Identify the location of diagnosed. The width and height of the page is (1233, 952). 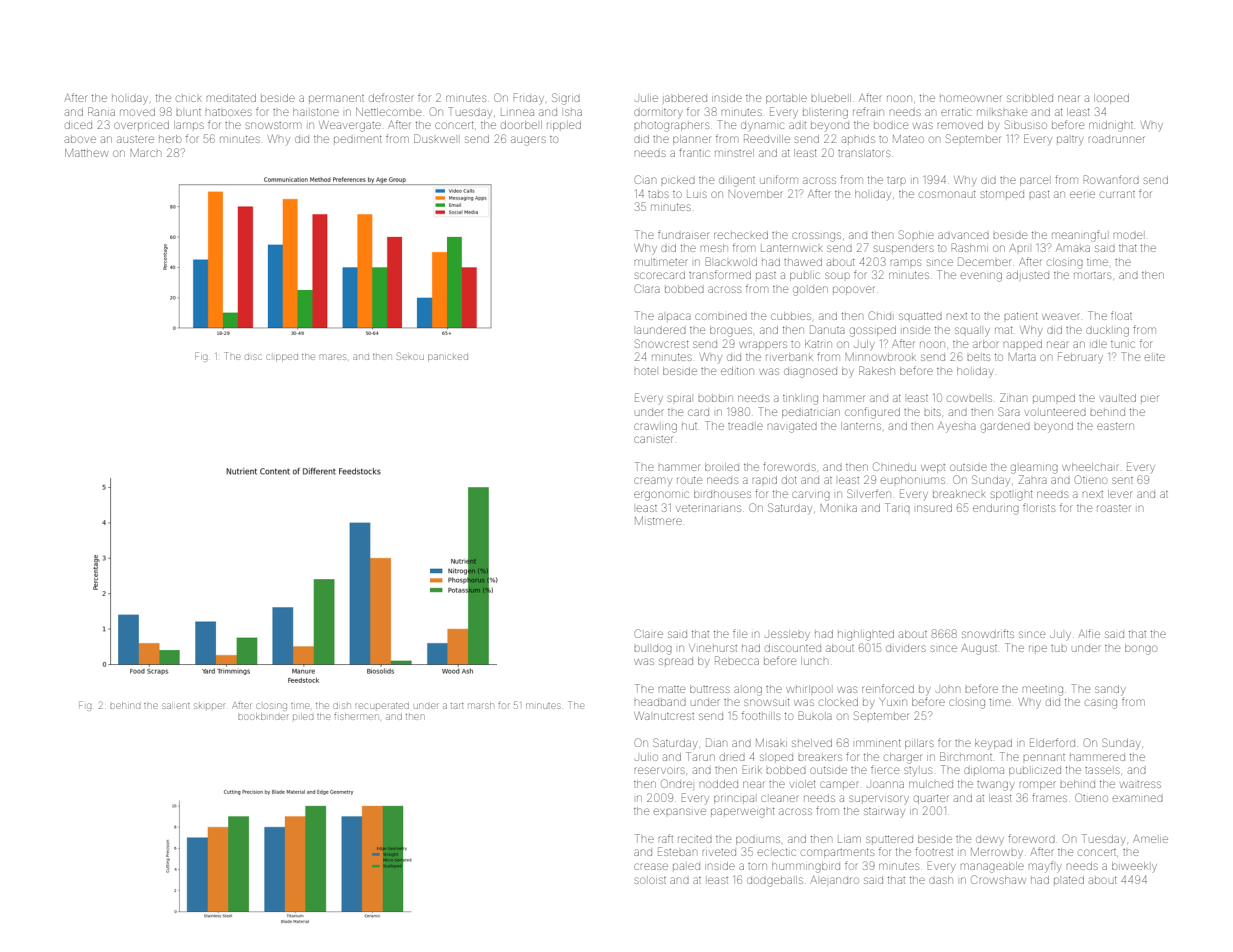
(810, 373).
